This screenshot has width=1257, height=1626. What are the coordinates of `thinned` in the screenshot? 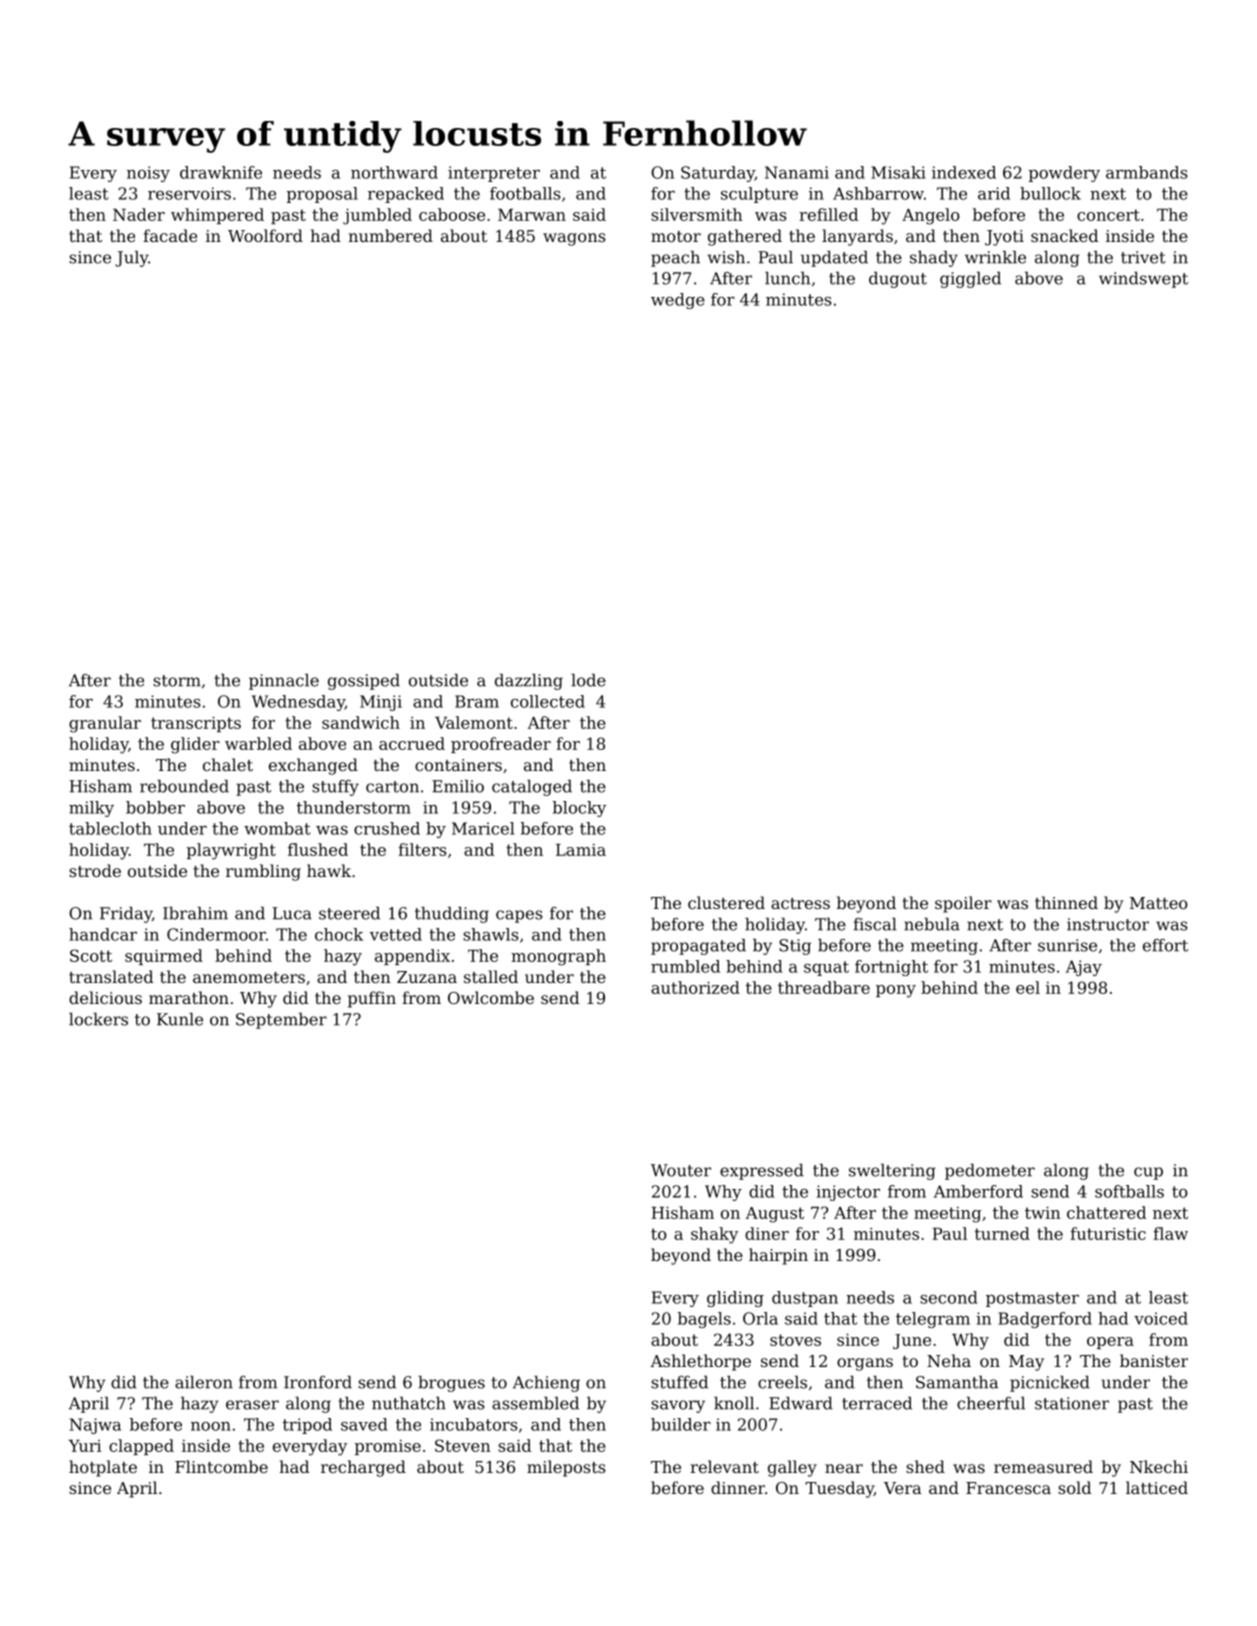 It's located at (1066, 902).
